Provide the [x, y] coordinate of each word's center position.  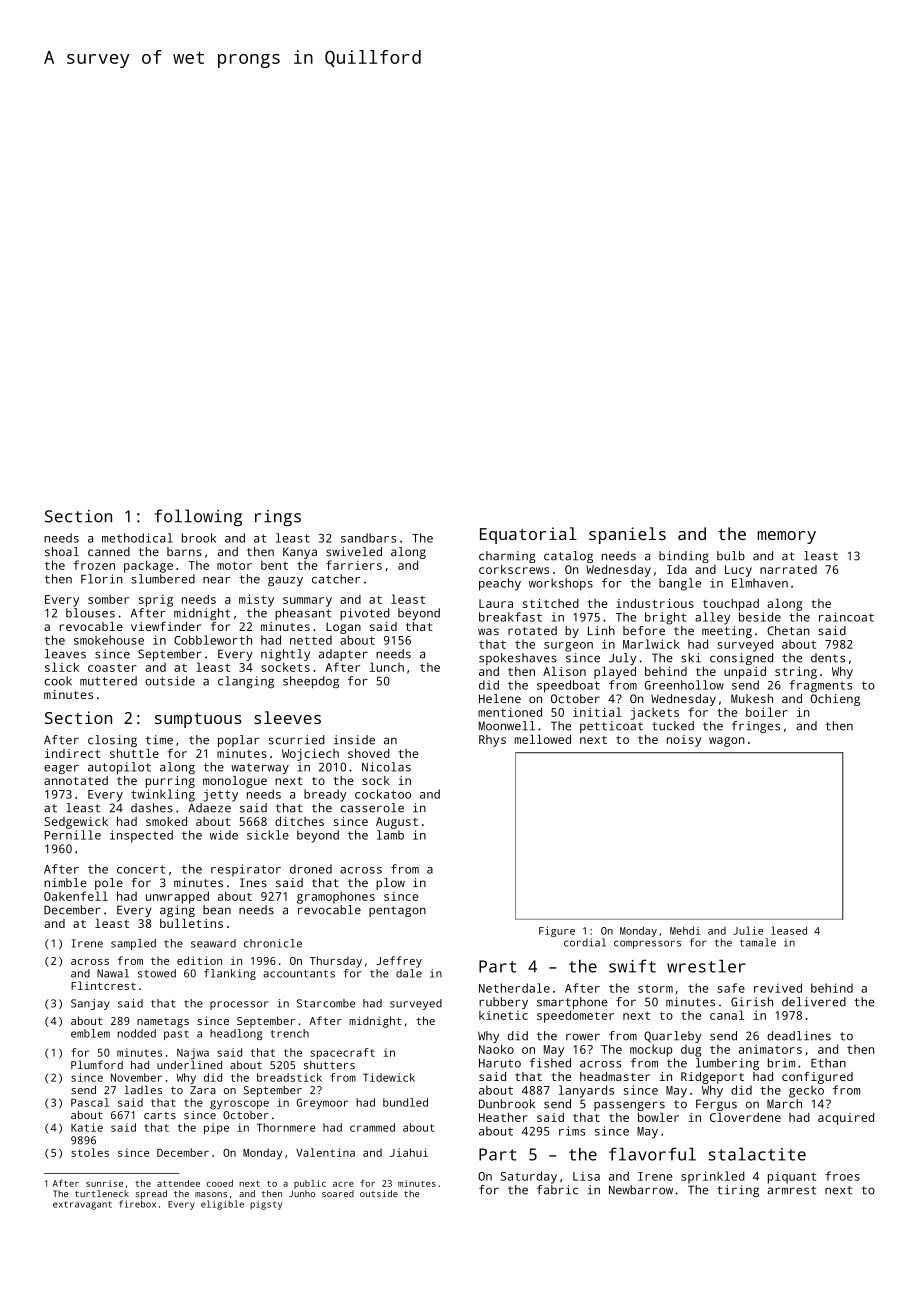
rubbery [503, 1003]
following [198, 517]
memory [786, 537]
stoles [90, 1152]
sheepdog [311, 682]
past [176, 1035]
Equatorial [528, 535]
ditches [299, 821]
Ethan [828, 1063]
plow [390, 884]
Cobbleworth [213, 640]
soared [338, 1193]
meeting [727, 632]
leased [789, 930]
